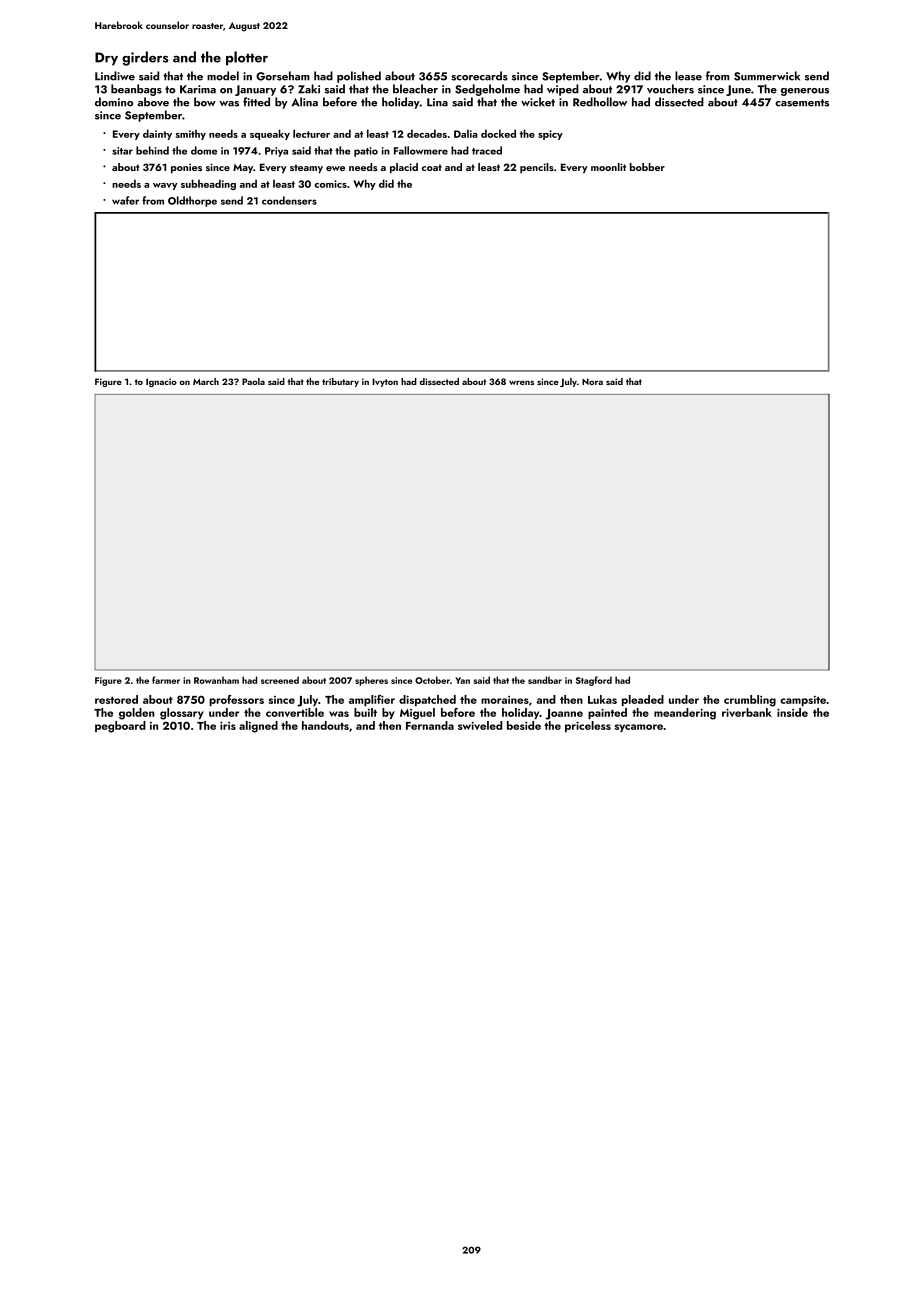 This image has height=1308, width=924. Describe the element at coordinates (253, 381) in the image. I see `Paola` at that location.
